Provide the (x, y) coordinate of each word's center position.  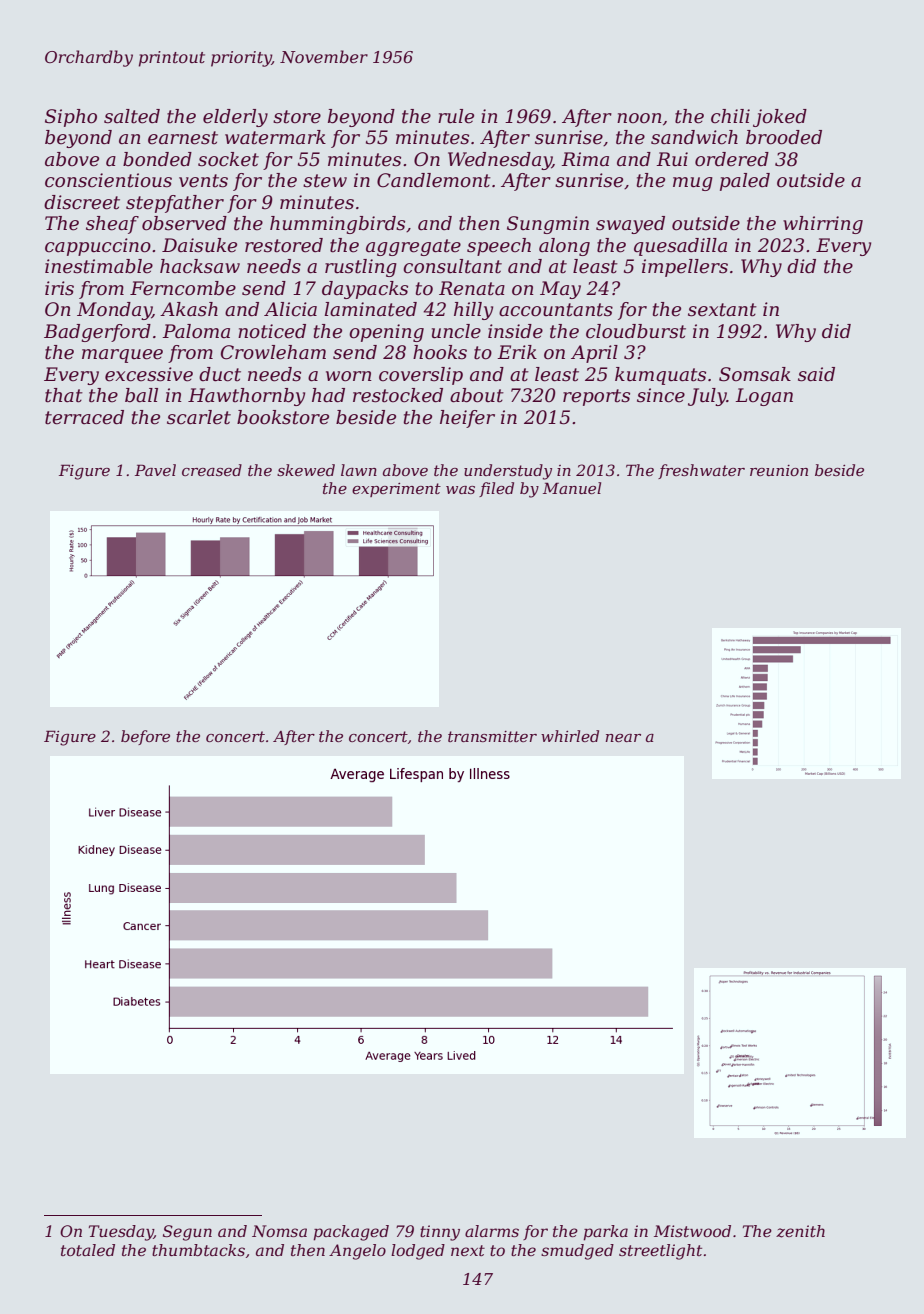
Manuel (572, 488)
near (623, 738)
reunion (779, 470)
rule (456, 116)
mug (693, 184)
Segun (187, 1233)
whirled (570, 736)
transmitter (492, 736)
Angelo (357, 1252)
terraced (84, 417)
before (145, 737)
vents (203, 181)
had (328, 395)
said (816, 374)
